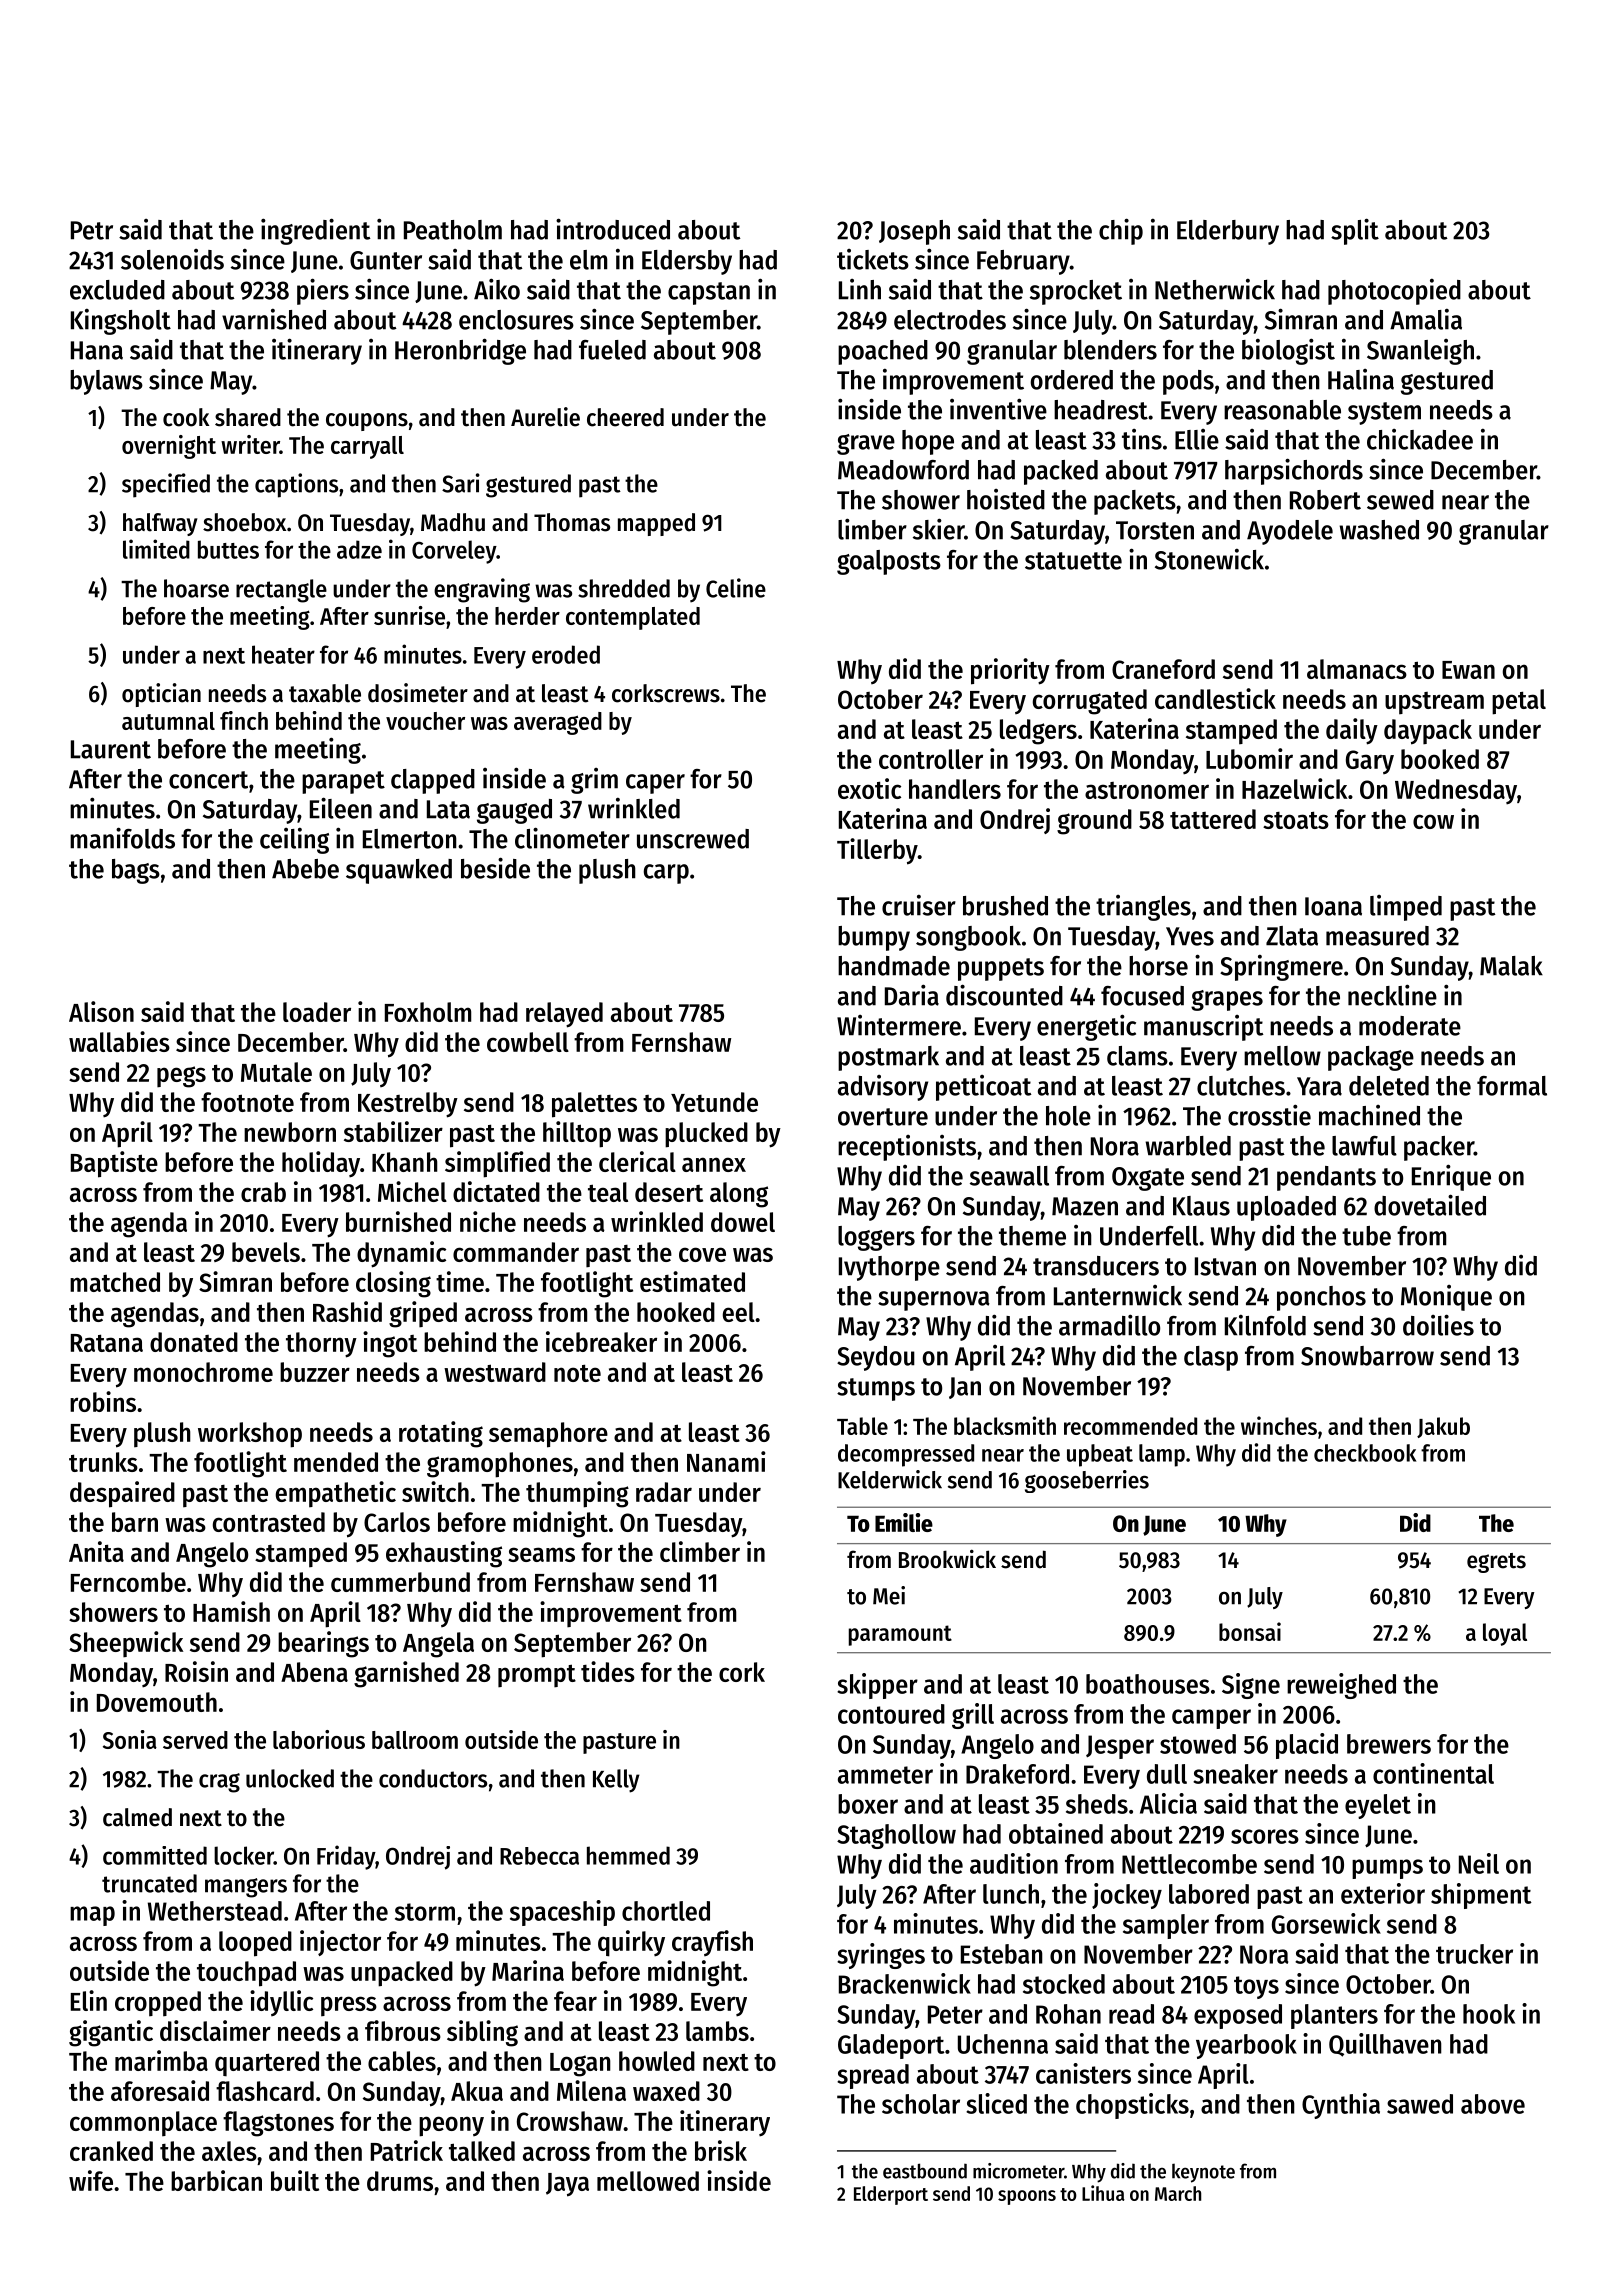 The image size is (1620, 2292). What do you see at coordinates (889, 1595) in the screenshot?
I see `Mei` at bounding box center [889, 1595].
